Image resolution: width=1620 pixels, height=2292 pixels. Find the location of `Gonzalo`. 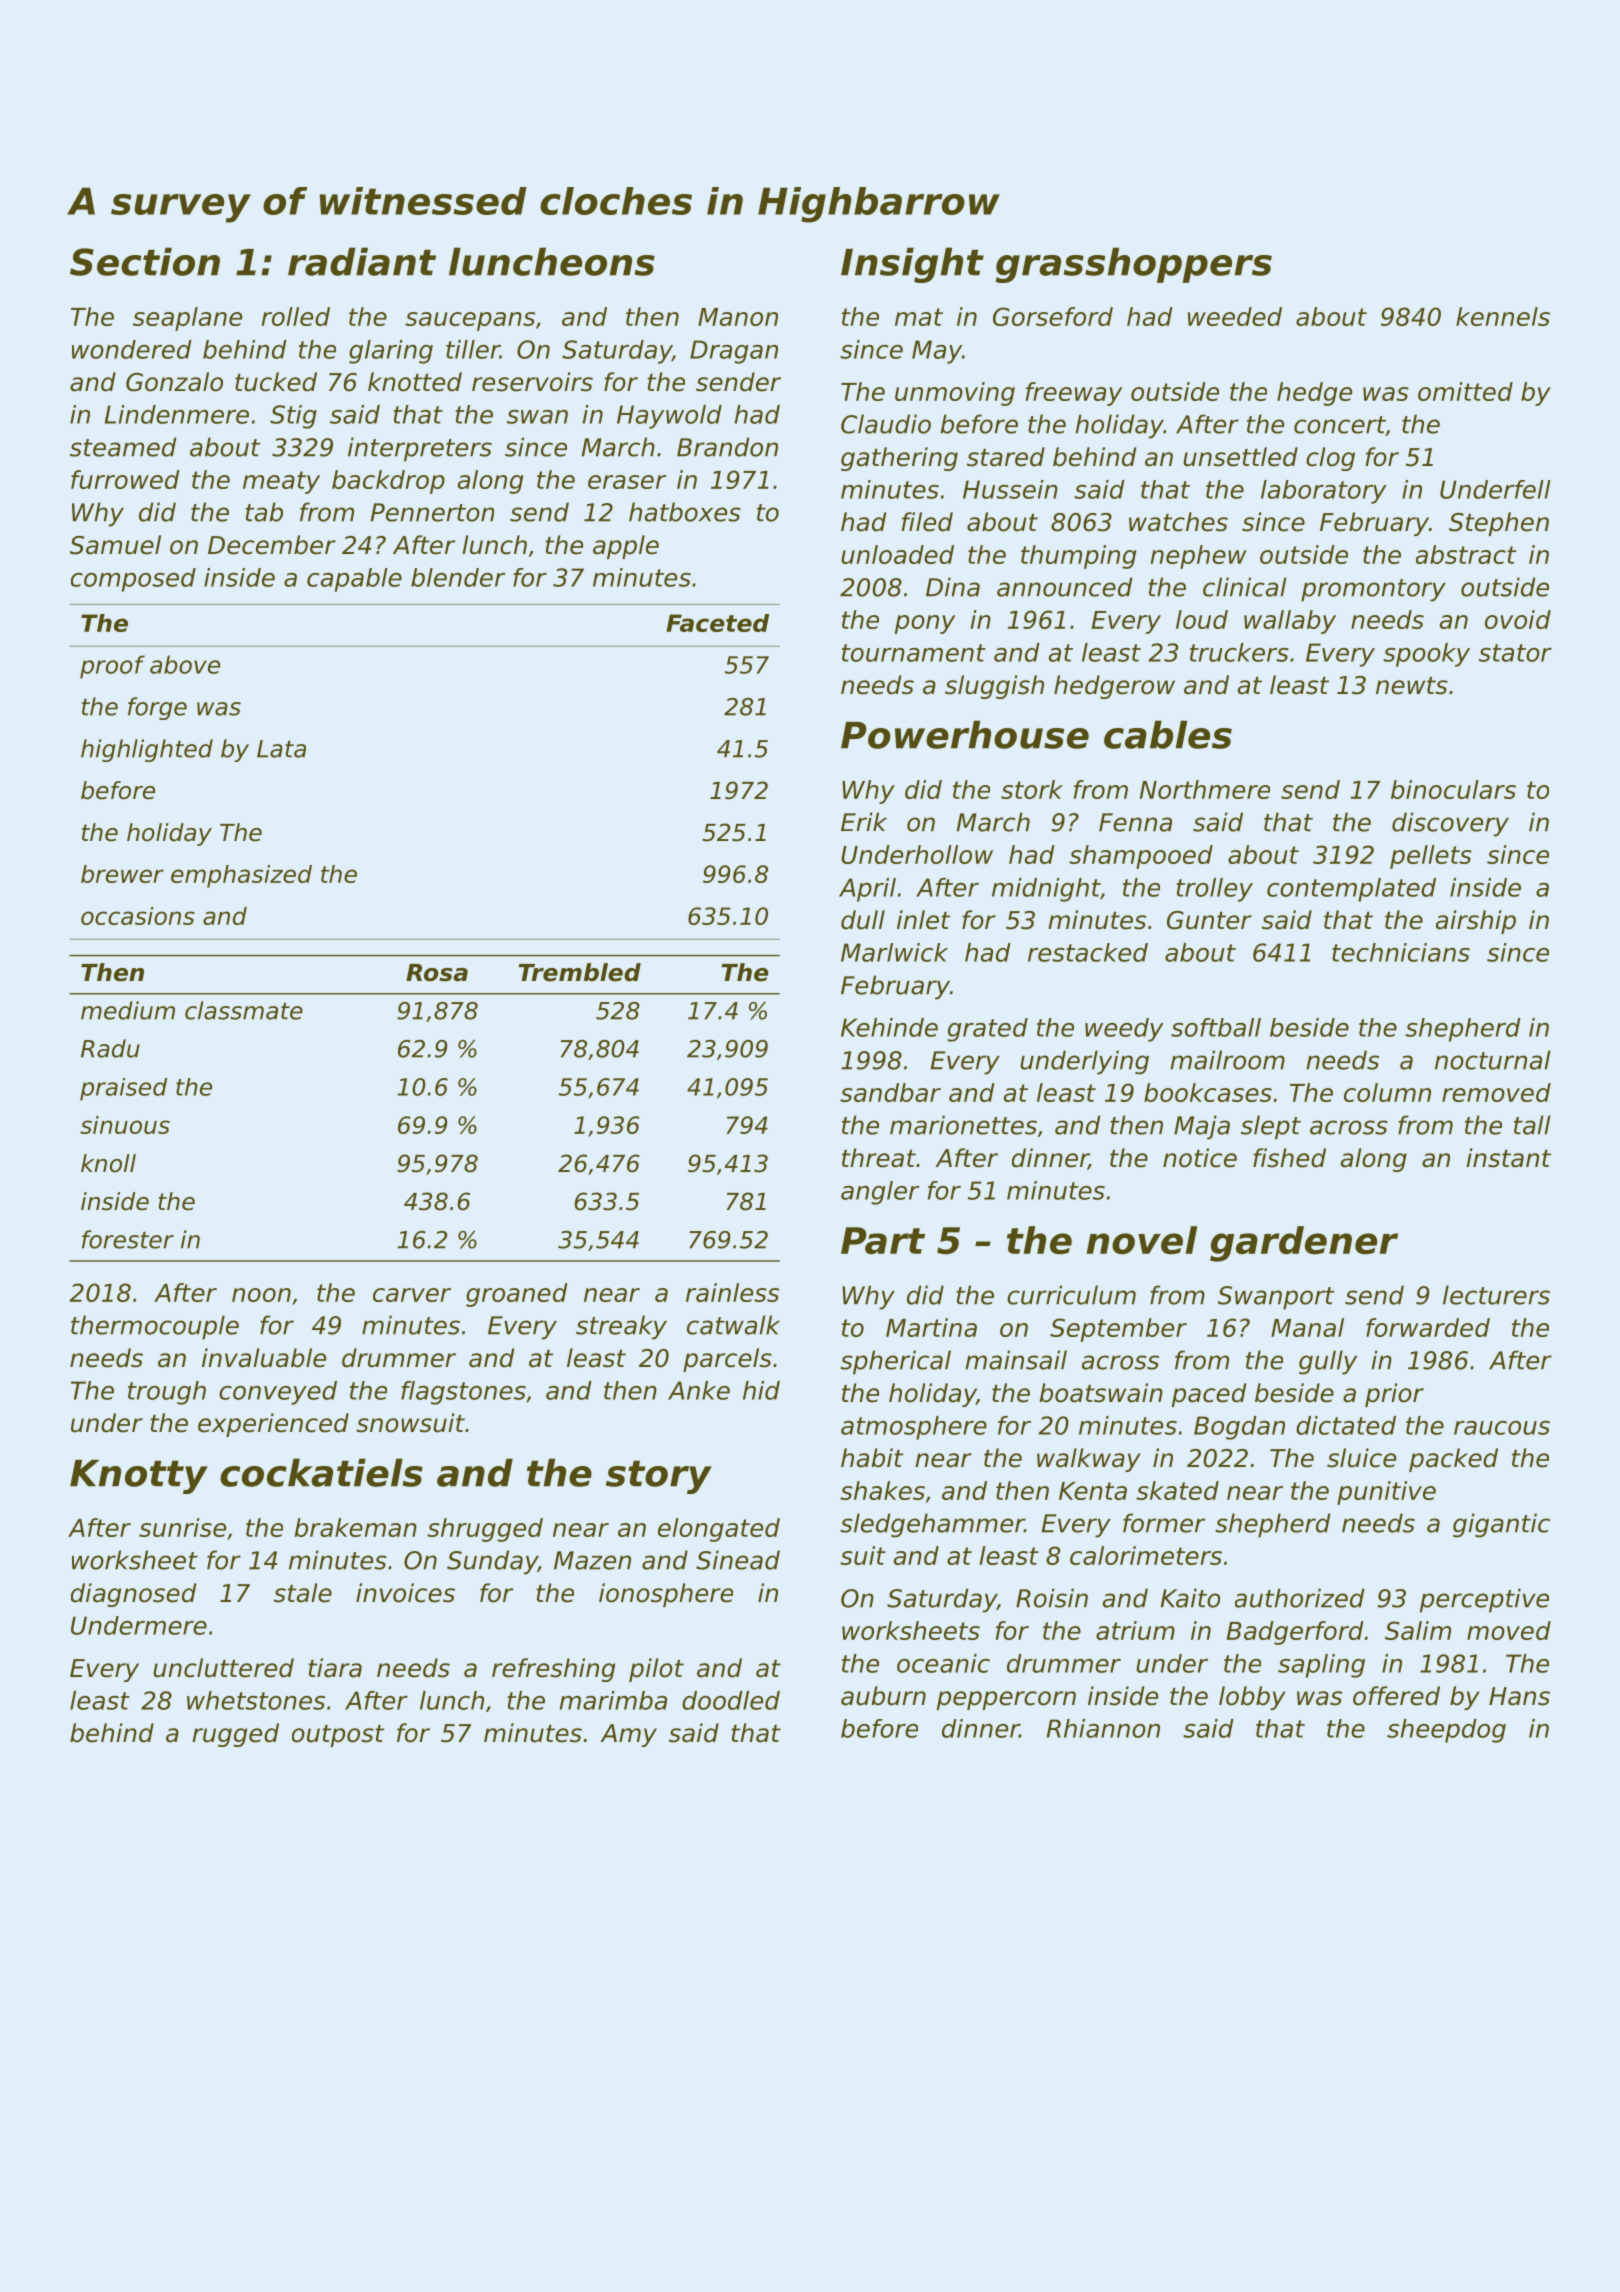

Gonzalo is located at coordinates (174, 382).
